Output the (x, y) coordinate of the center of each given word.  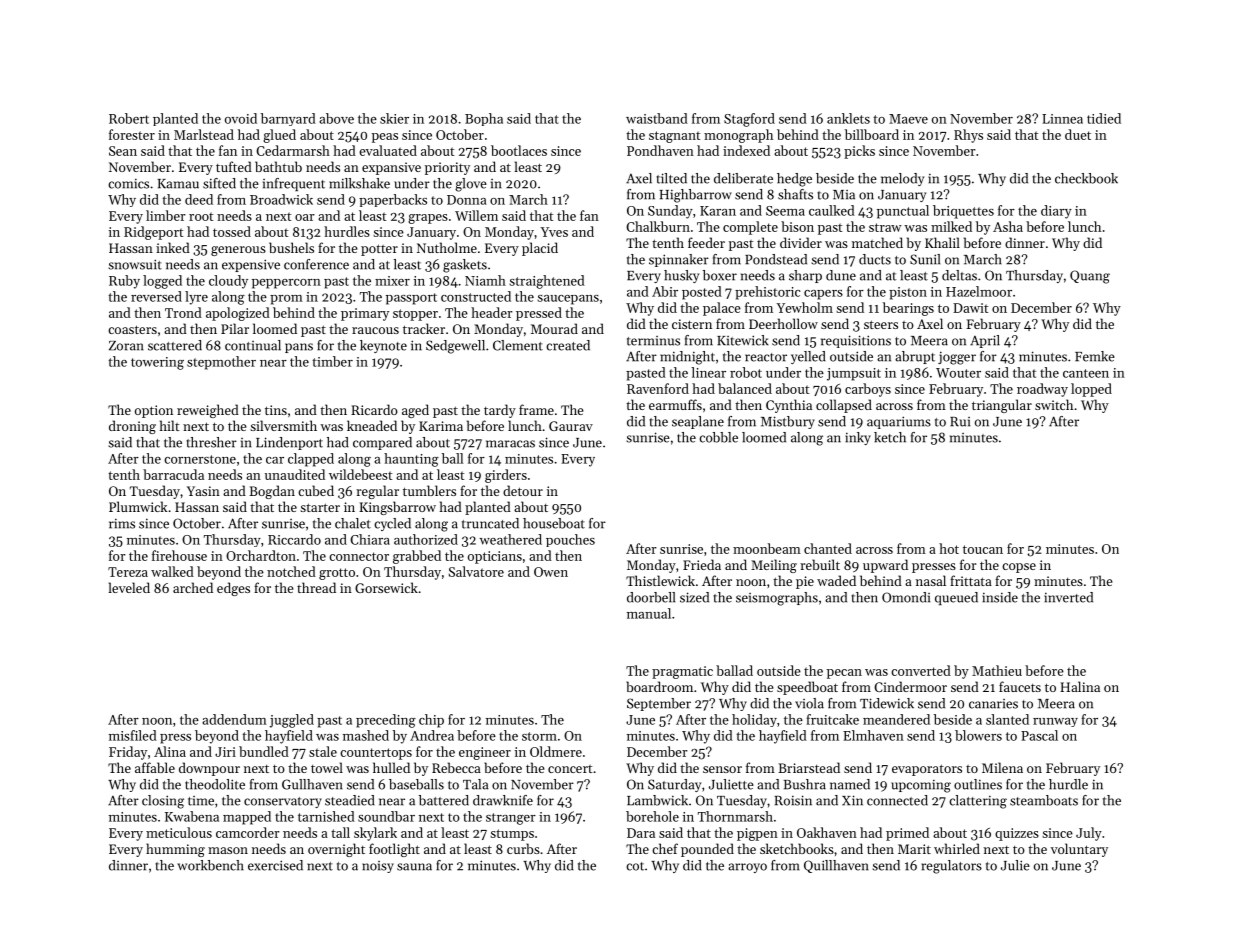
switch (1054, 404)
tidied (1104, 118)
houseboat (554, 523)
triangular (1002, 406)
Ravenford (658, 388)
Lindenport (289, 443)
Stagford (749, 120)
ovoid (241, 118)
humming (175, 850)
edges (233, 589)
